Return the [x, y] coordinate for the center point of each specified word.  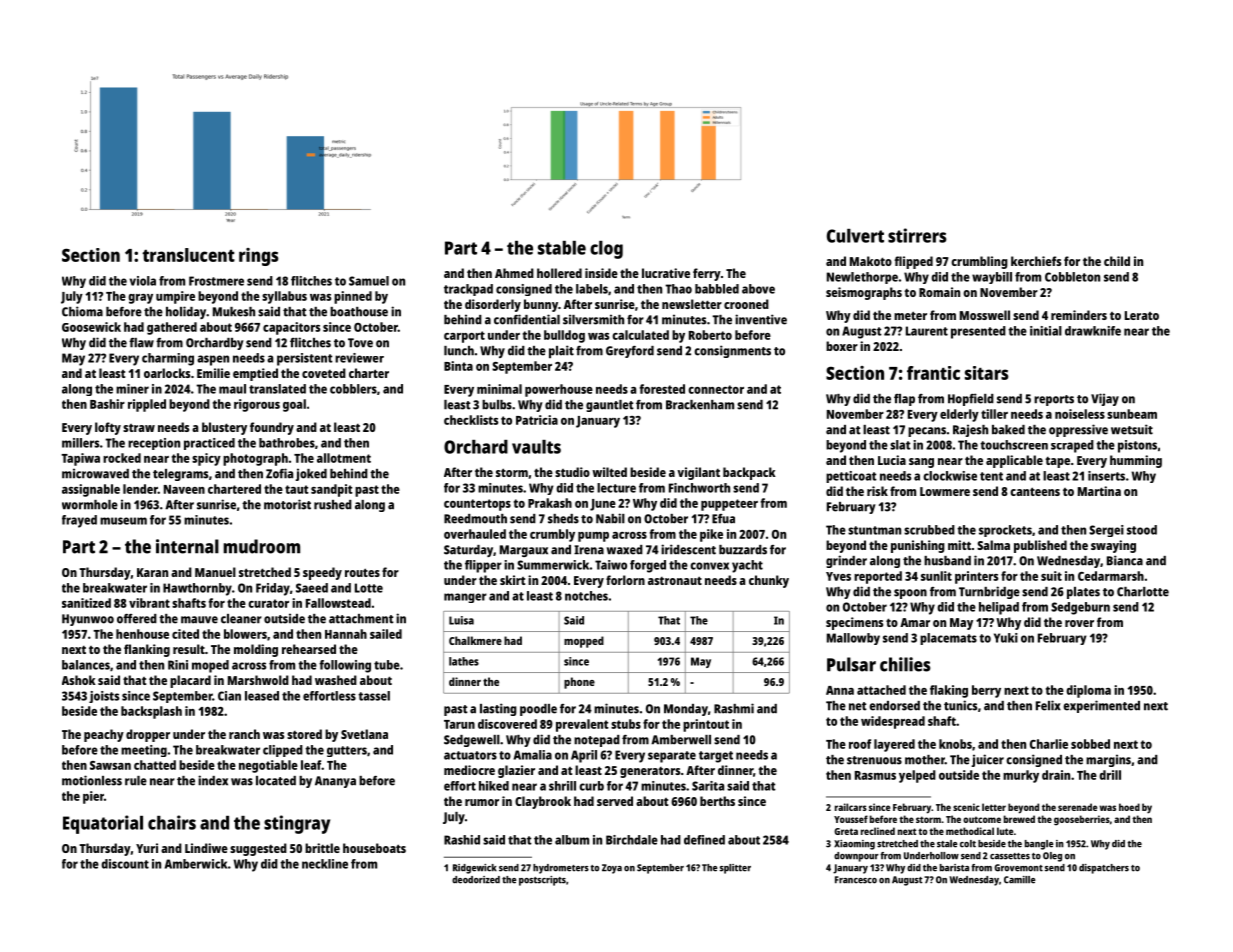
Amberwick [196, 864]
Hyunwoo [88, 620]
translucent [188, 255]
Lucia [892, 460]
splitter [735, 869]
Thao [678, 289]
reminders [1079, 315]
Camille [1020, 880]
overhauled [475, 534]
